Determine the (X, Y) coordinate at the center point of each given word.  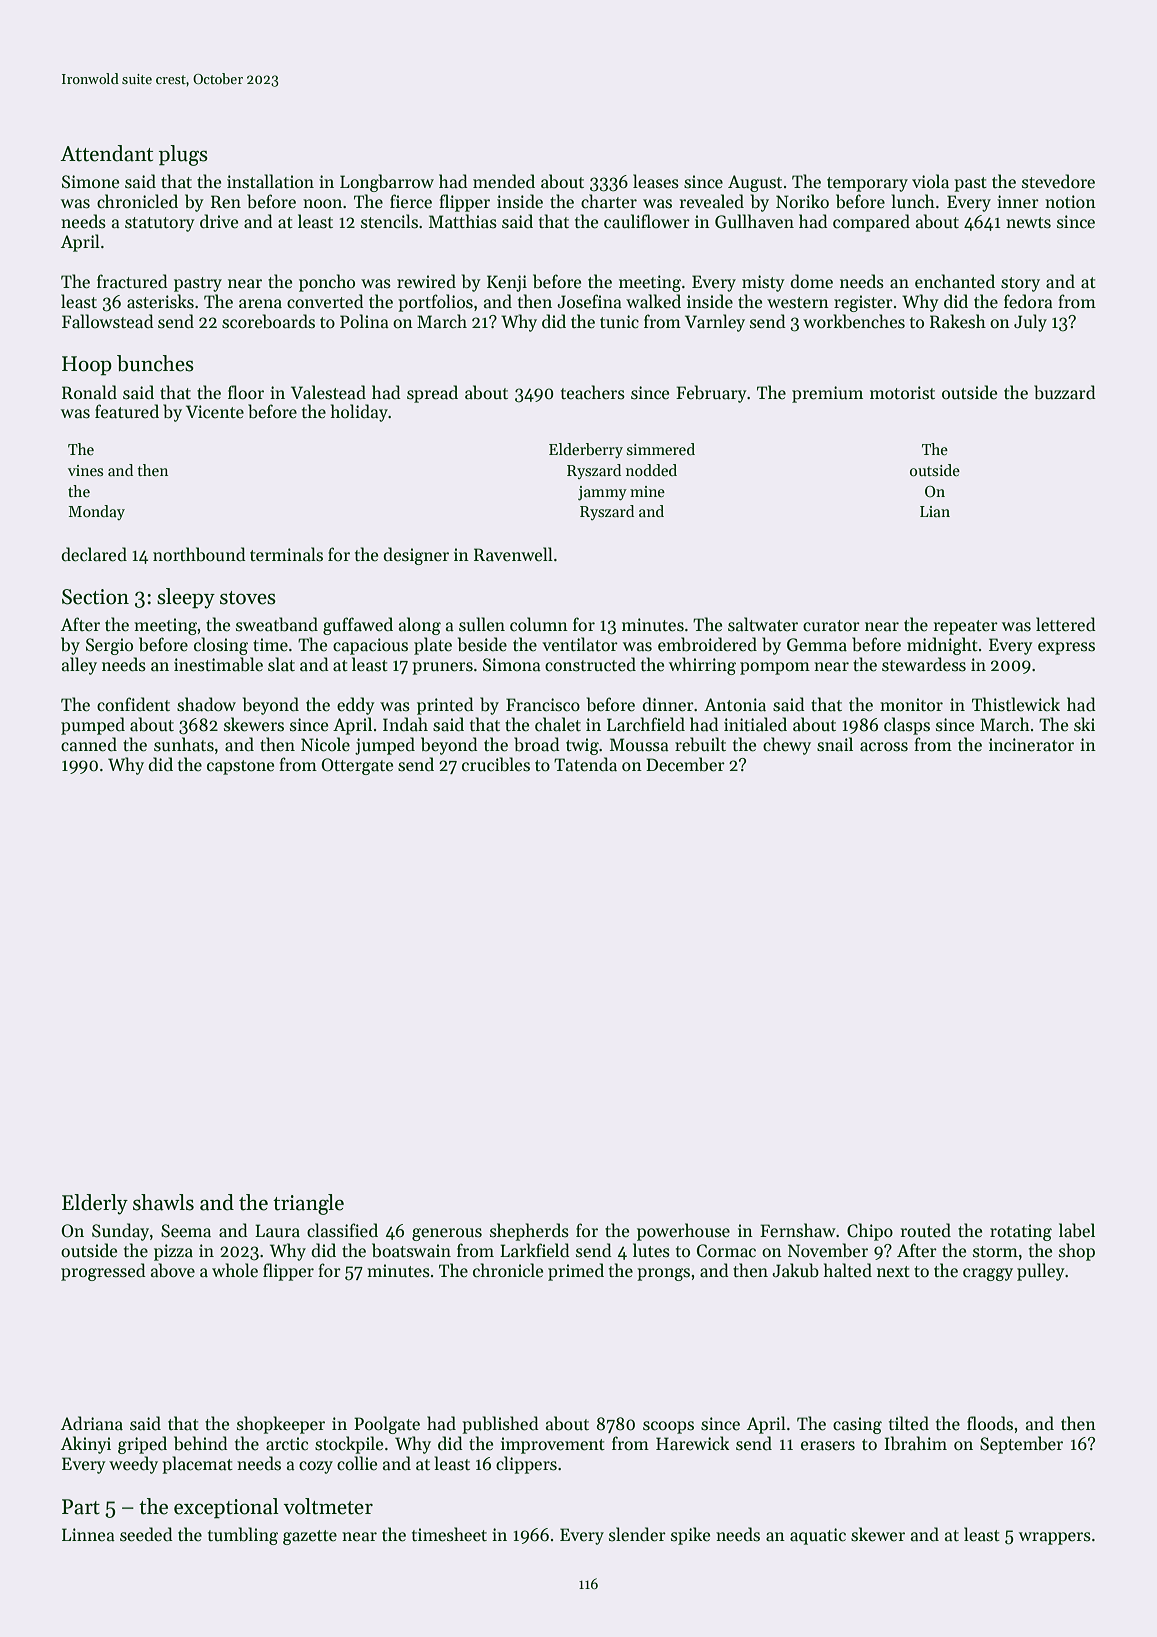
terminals (286, 554)
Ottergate (357, 766)
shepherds (529, 1232)
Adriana (92, 1423)
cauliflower (647, 221)
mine (647, 491)
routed (926, 1230)
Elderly (95, 1204)
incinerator (1031, 745)
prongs (663, 1274)
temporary (867, 184)
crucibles (496, 764)
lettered (1066, 624)
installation (270, 181)
